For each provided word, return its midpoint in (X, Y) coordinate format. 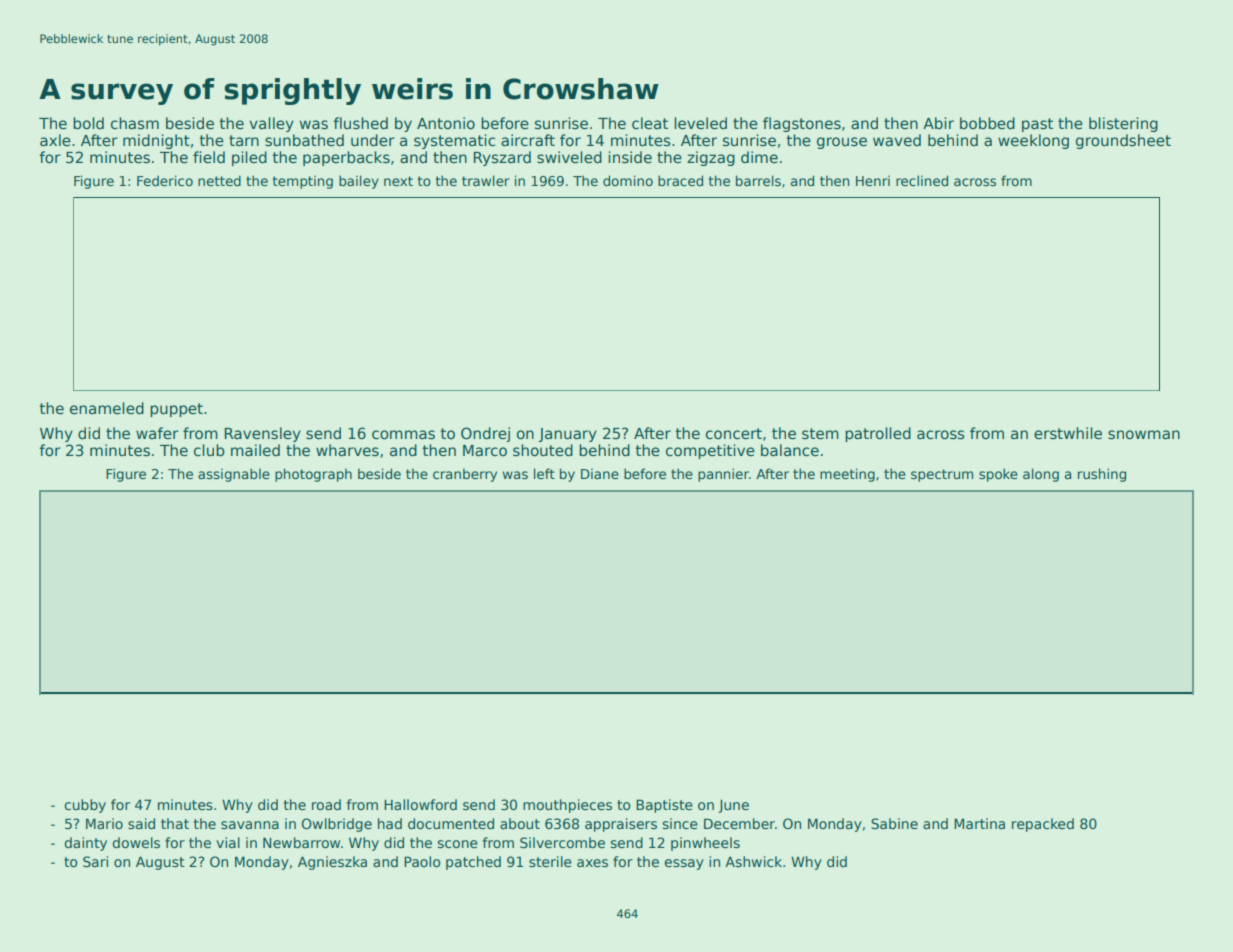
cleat (650, 123)
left (544, 473)
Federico (165, 180)
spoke (998, 475)
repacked (1043, 825)
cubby (85, 806)
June (733, 806)
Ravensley (263, 434)
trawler (485, 180)
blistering (1123, 124)
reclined (922, 180)
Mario (104, 823)
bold (88, 123)
